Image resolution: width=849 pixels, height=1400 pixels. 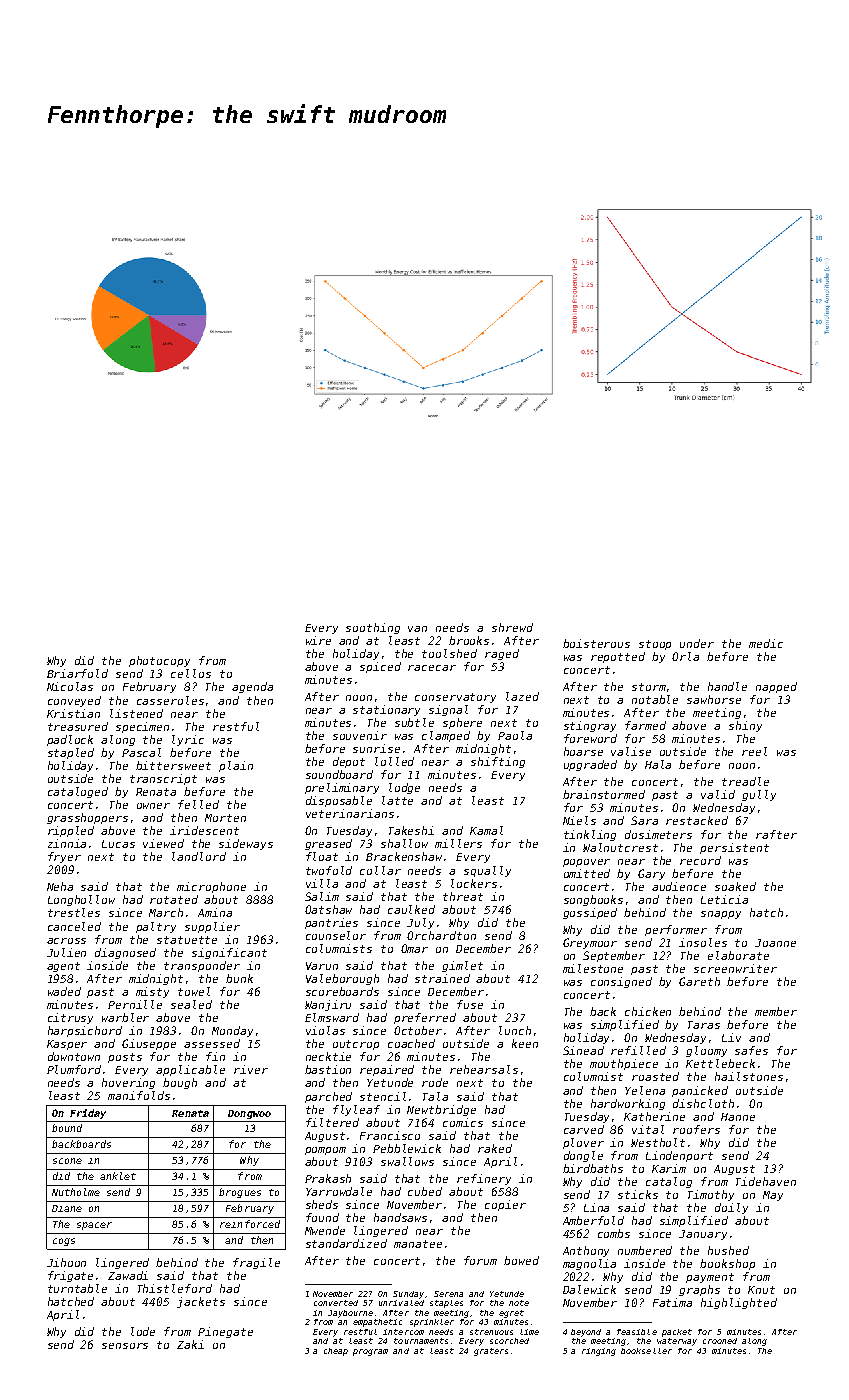 What do you see at coordinates (676, 930) in the screenshot?
I see `performer` at bounding box center [676, 930].
